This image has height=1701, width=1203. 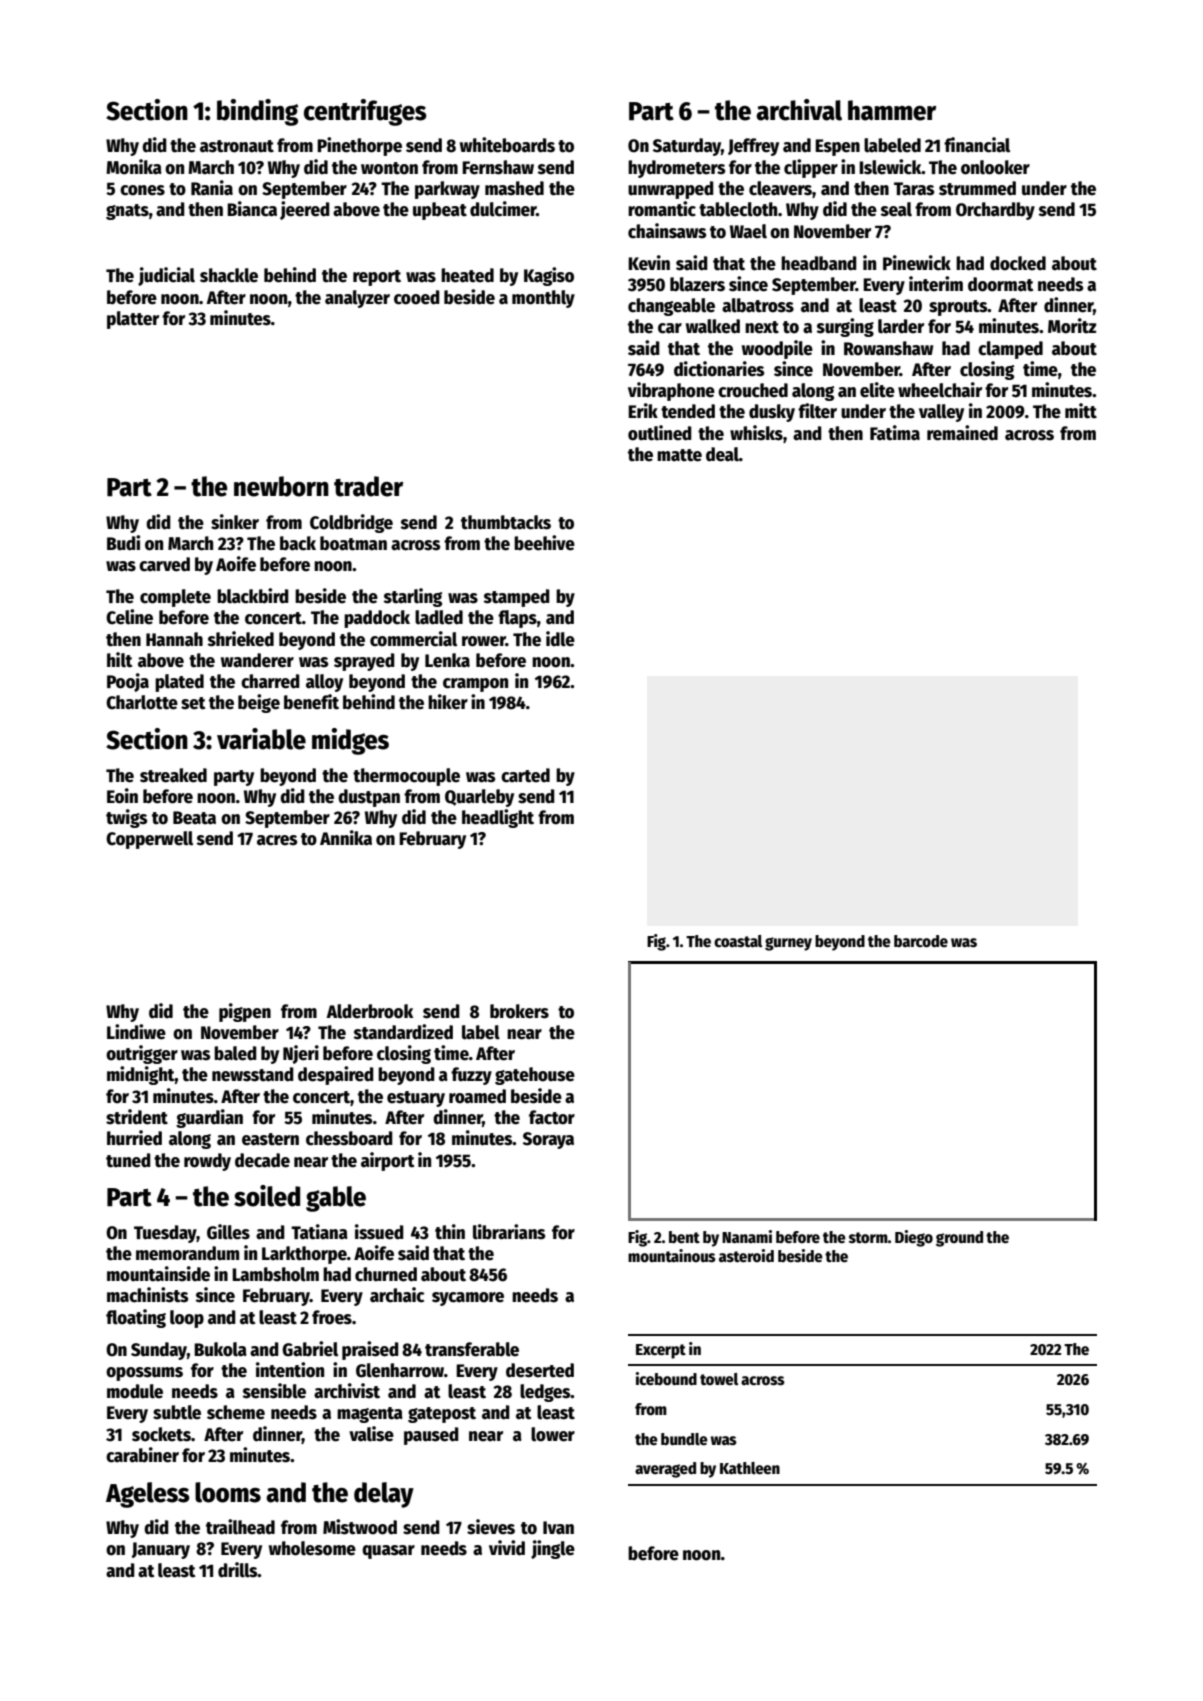 What do you see at coordinates (506, 522) in the image?
I see `thumbtacks` at bounding box center [506, 522].
